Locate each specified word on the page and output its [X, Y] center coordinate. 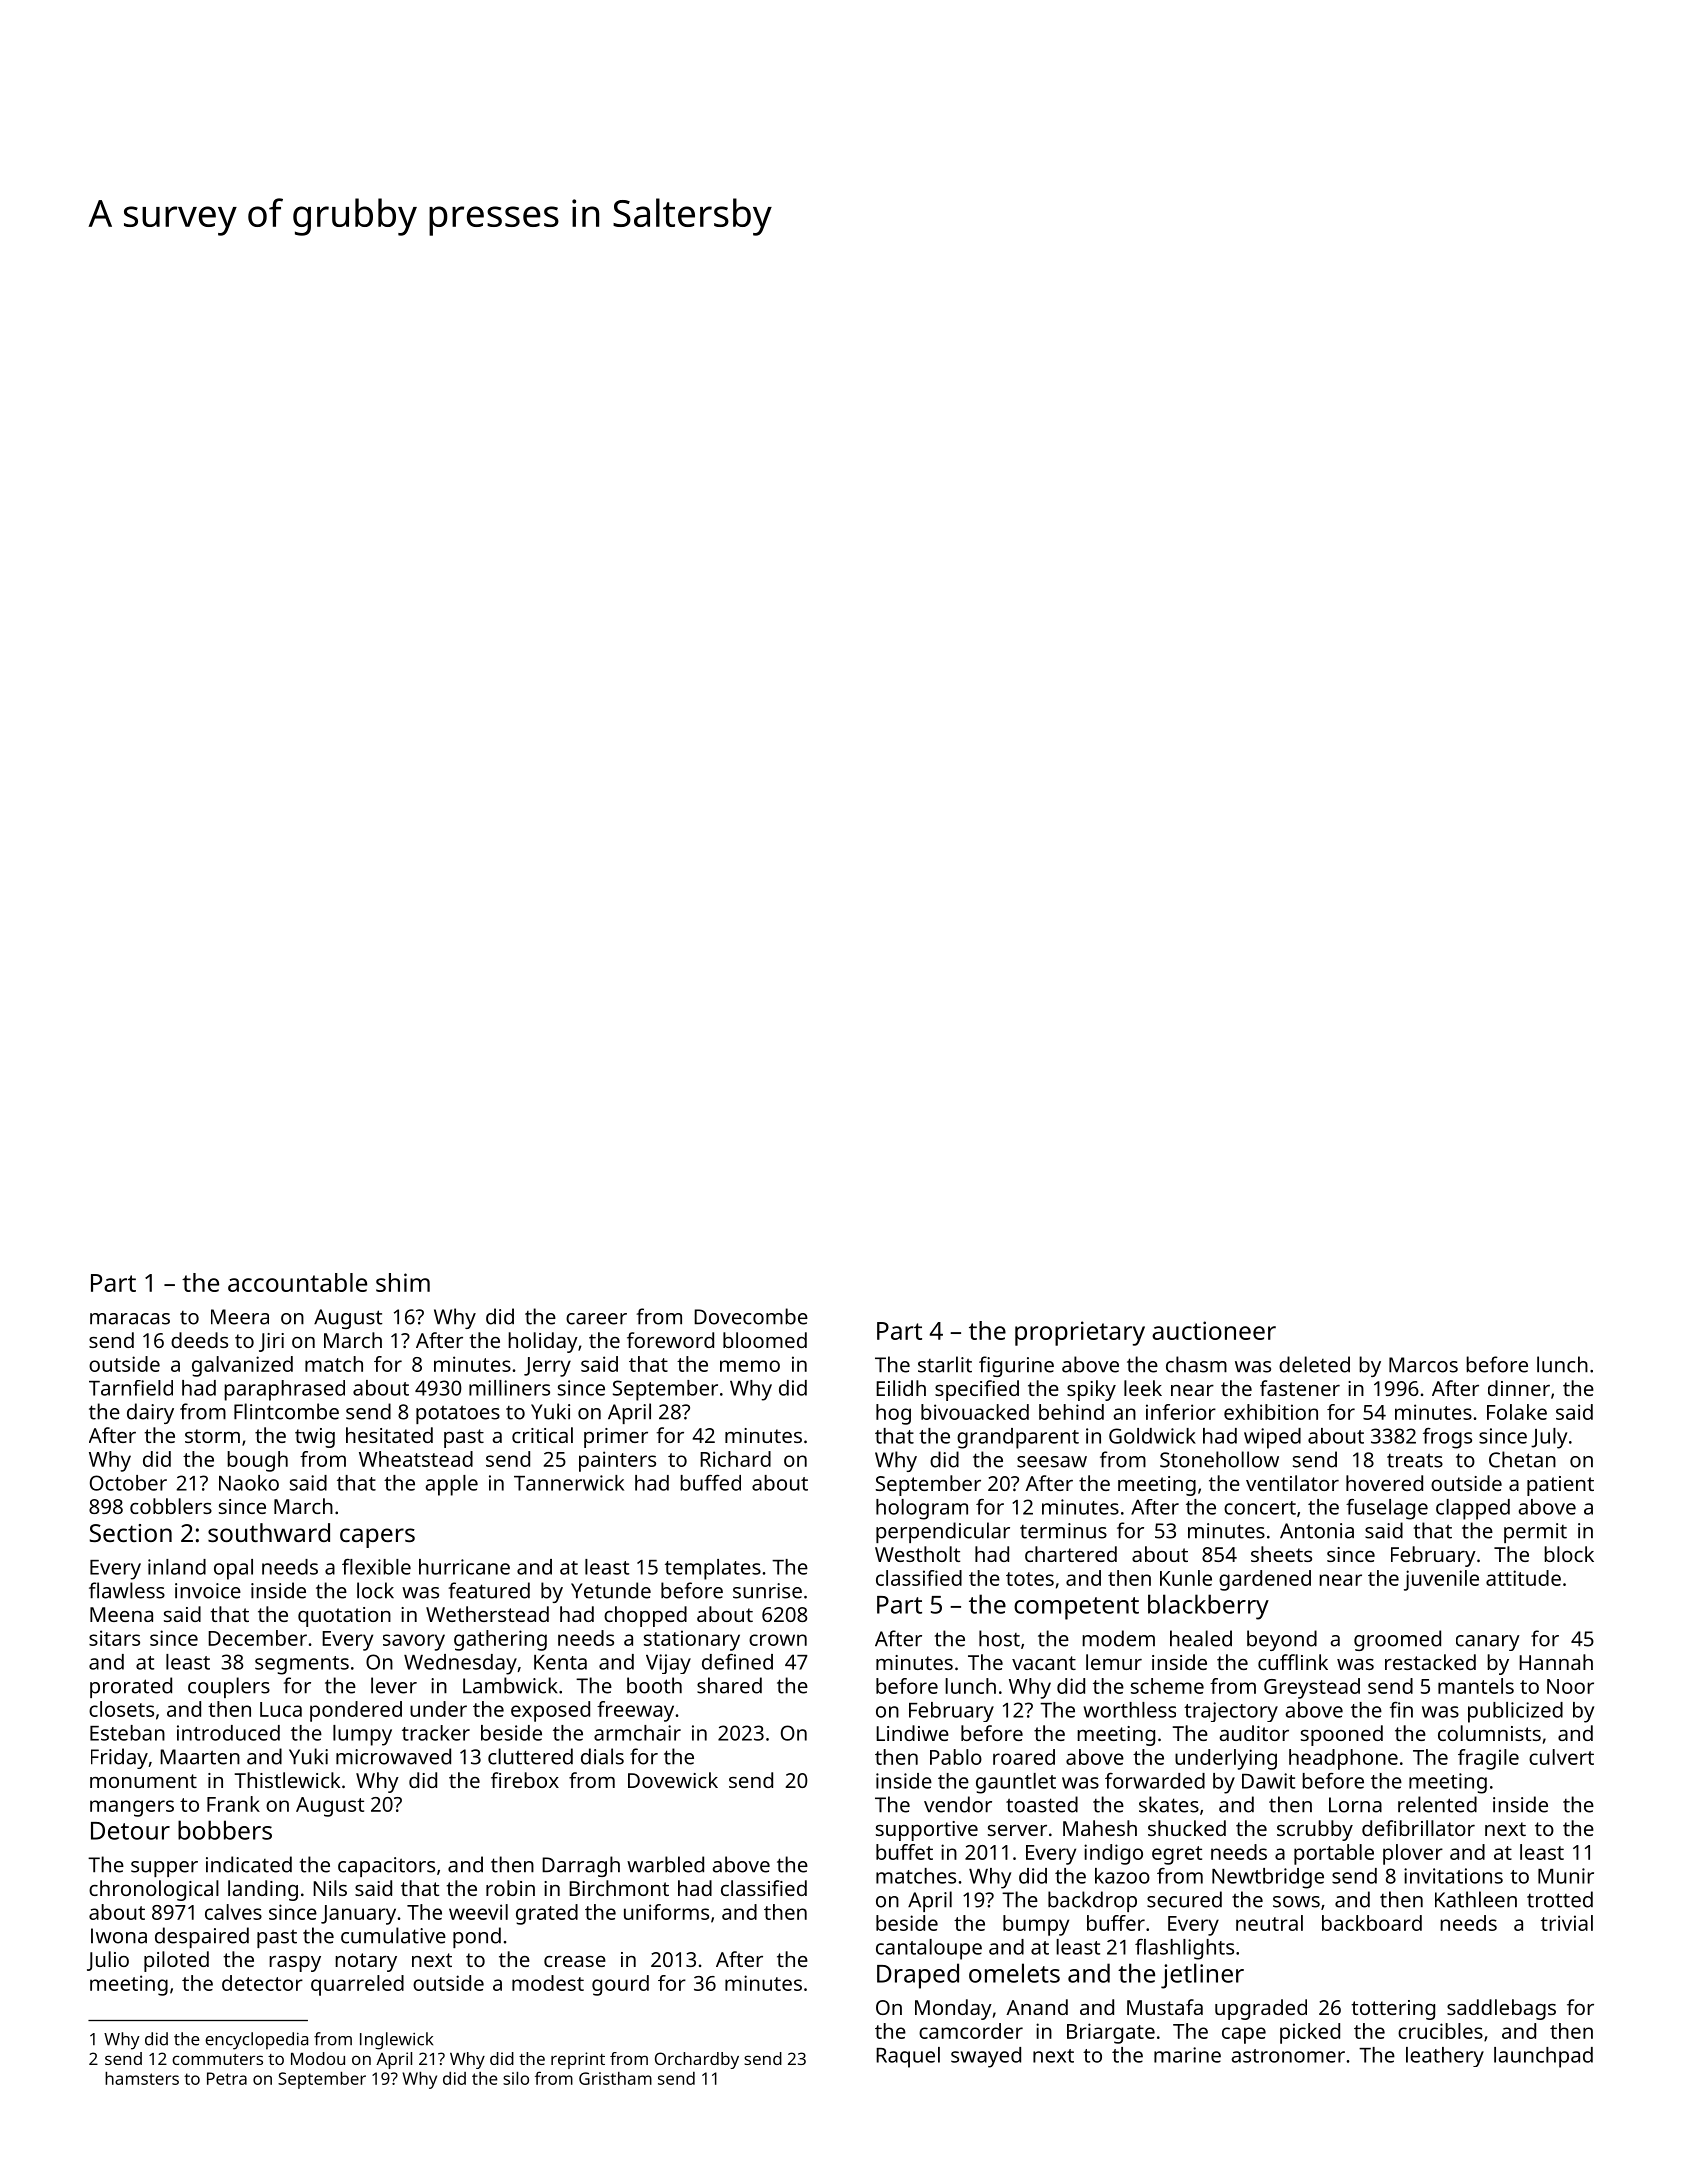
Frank [233, 1804]
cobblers [171, 1506]
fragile [1488, 1759]
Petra [227, 2078]
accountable [297, 1282]
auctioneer [1214, 1330]
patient [1560, 1486]
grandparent [1018, 1438]
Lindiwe [912, 1733]
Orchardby [697, 2060]
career [596, 1319]
